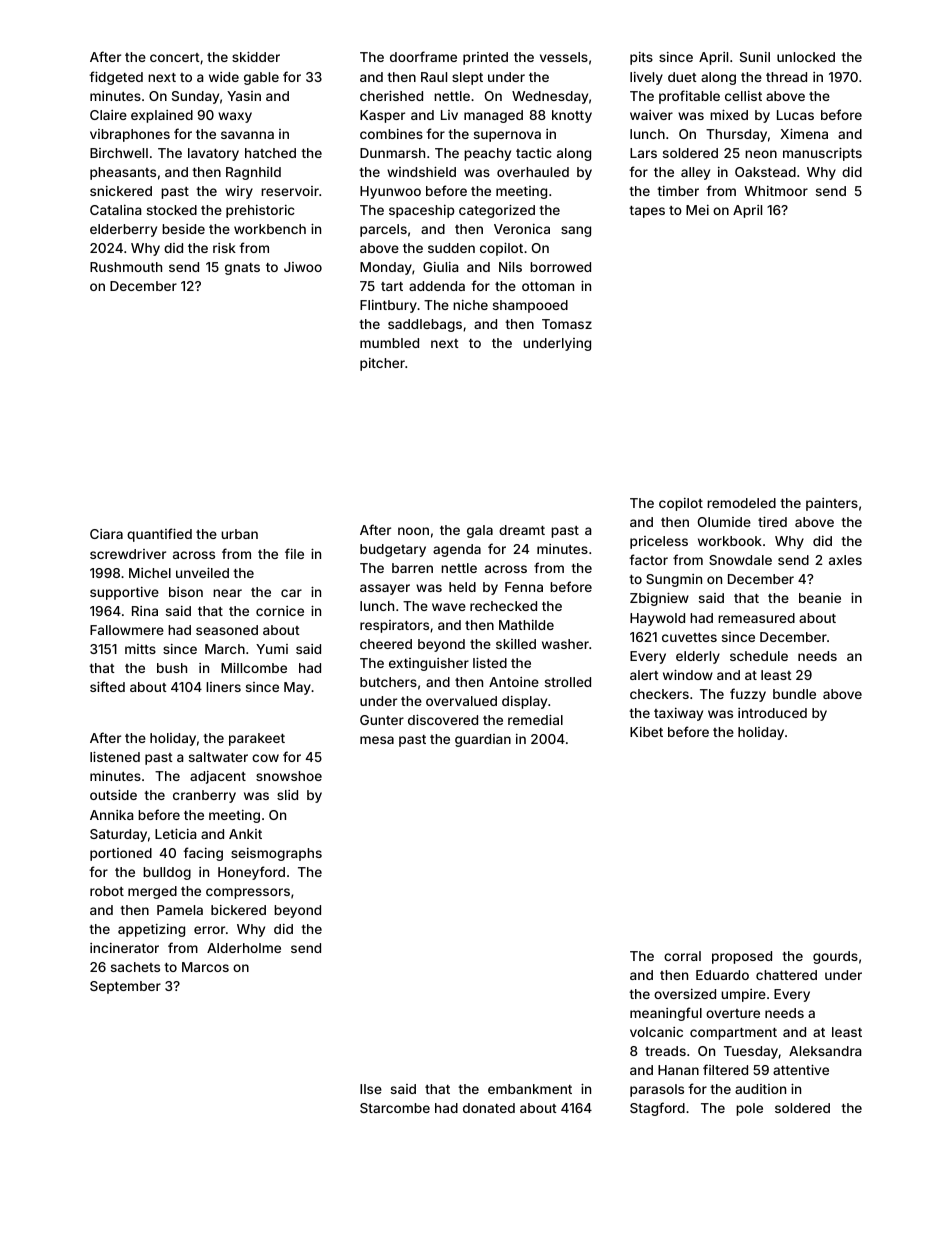  I want to click on Whitmoor, so click(776, 191).
